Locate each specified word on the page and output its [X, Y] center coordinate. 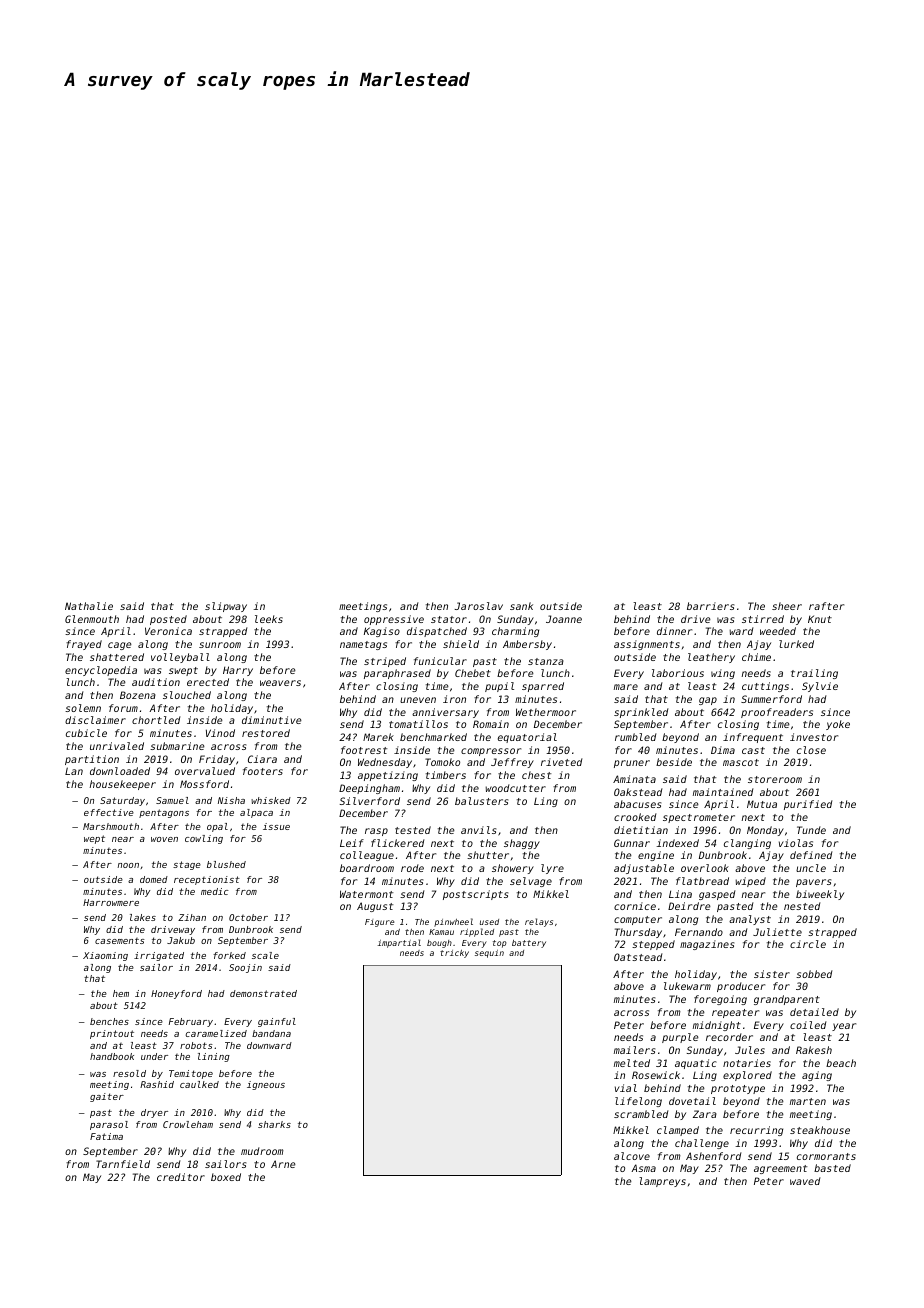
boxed [226, 1177]
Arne [283, 1164]
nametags [363, 645]
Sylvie [820, 687]
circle [808, 944]
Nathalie [89, 606]
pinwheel [453, 922]
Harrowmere [111, 902]
